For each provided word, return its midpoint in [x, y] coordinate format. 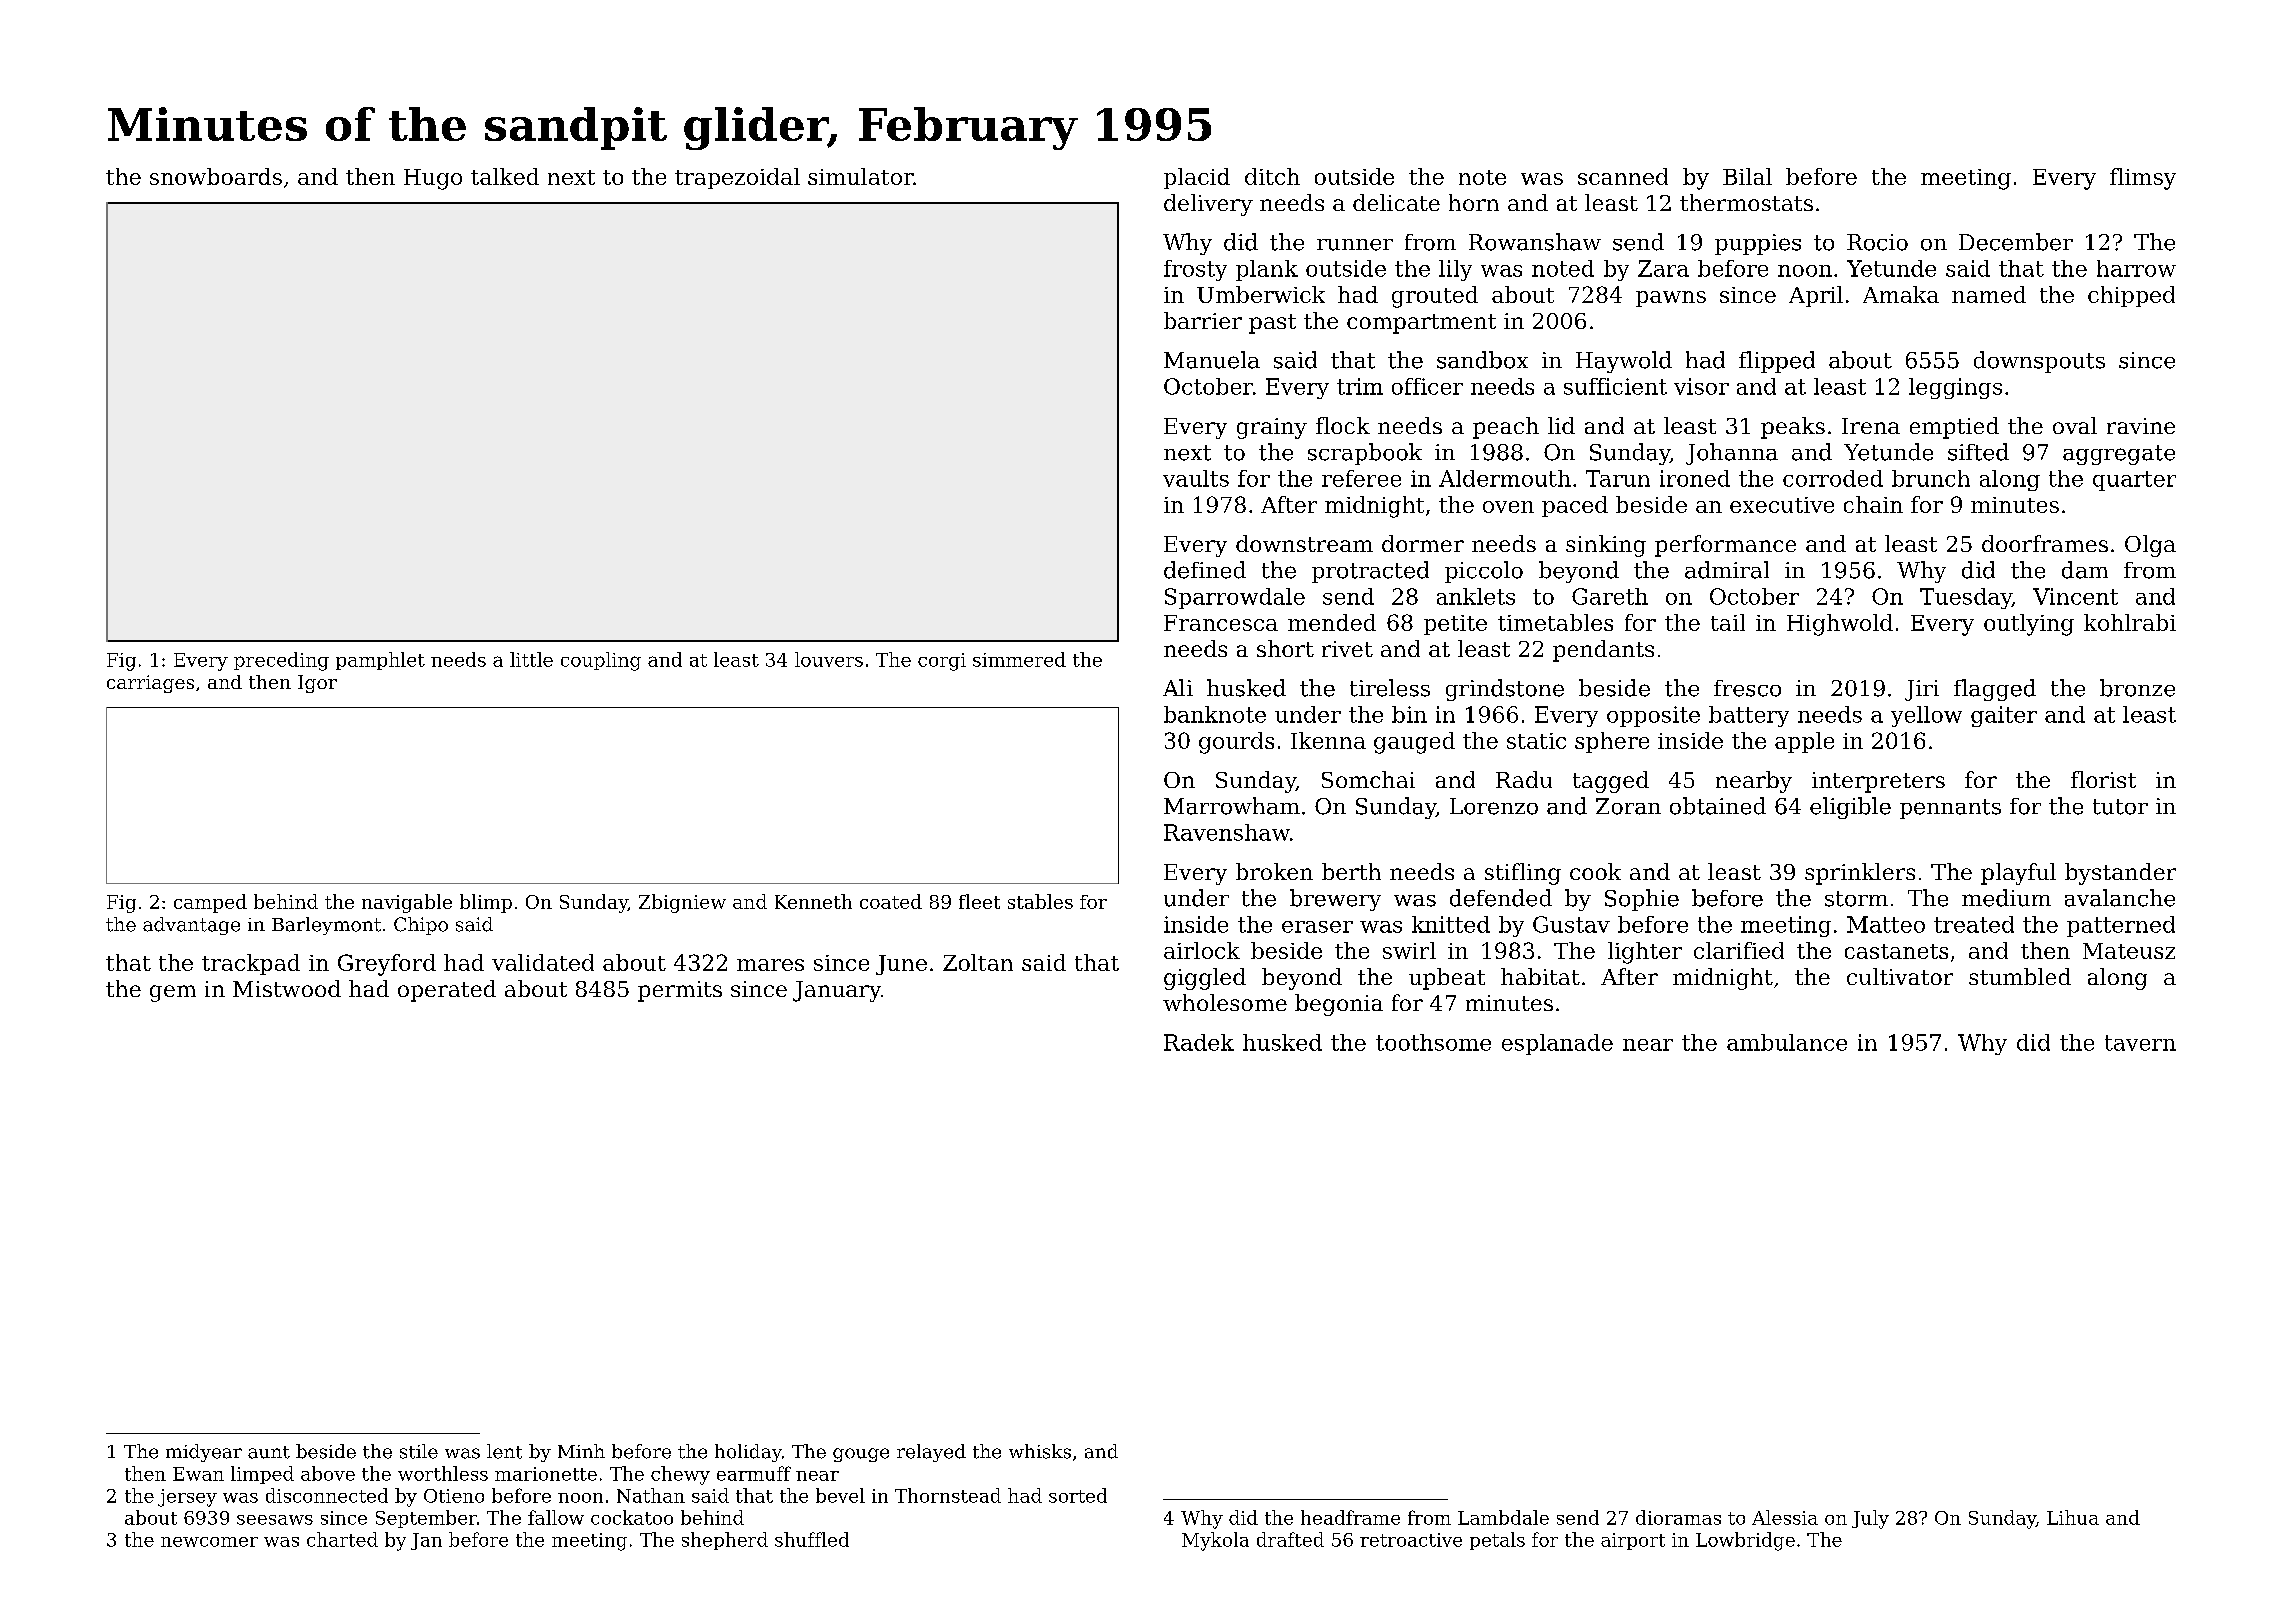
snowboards [216, 176]
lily [1455, 270]
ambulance [1787, 1042]
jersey [187, 1498]
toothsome [1433, 1042]
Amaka [1901, 294]
